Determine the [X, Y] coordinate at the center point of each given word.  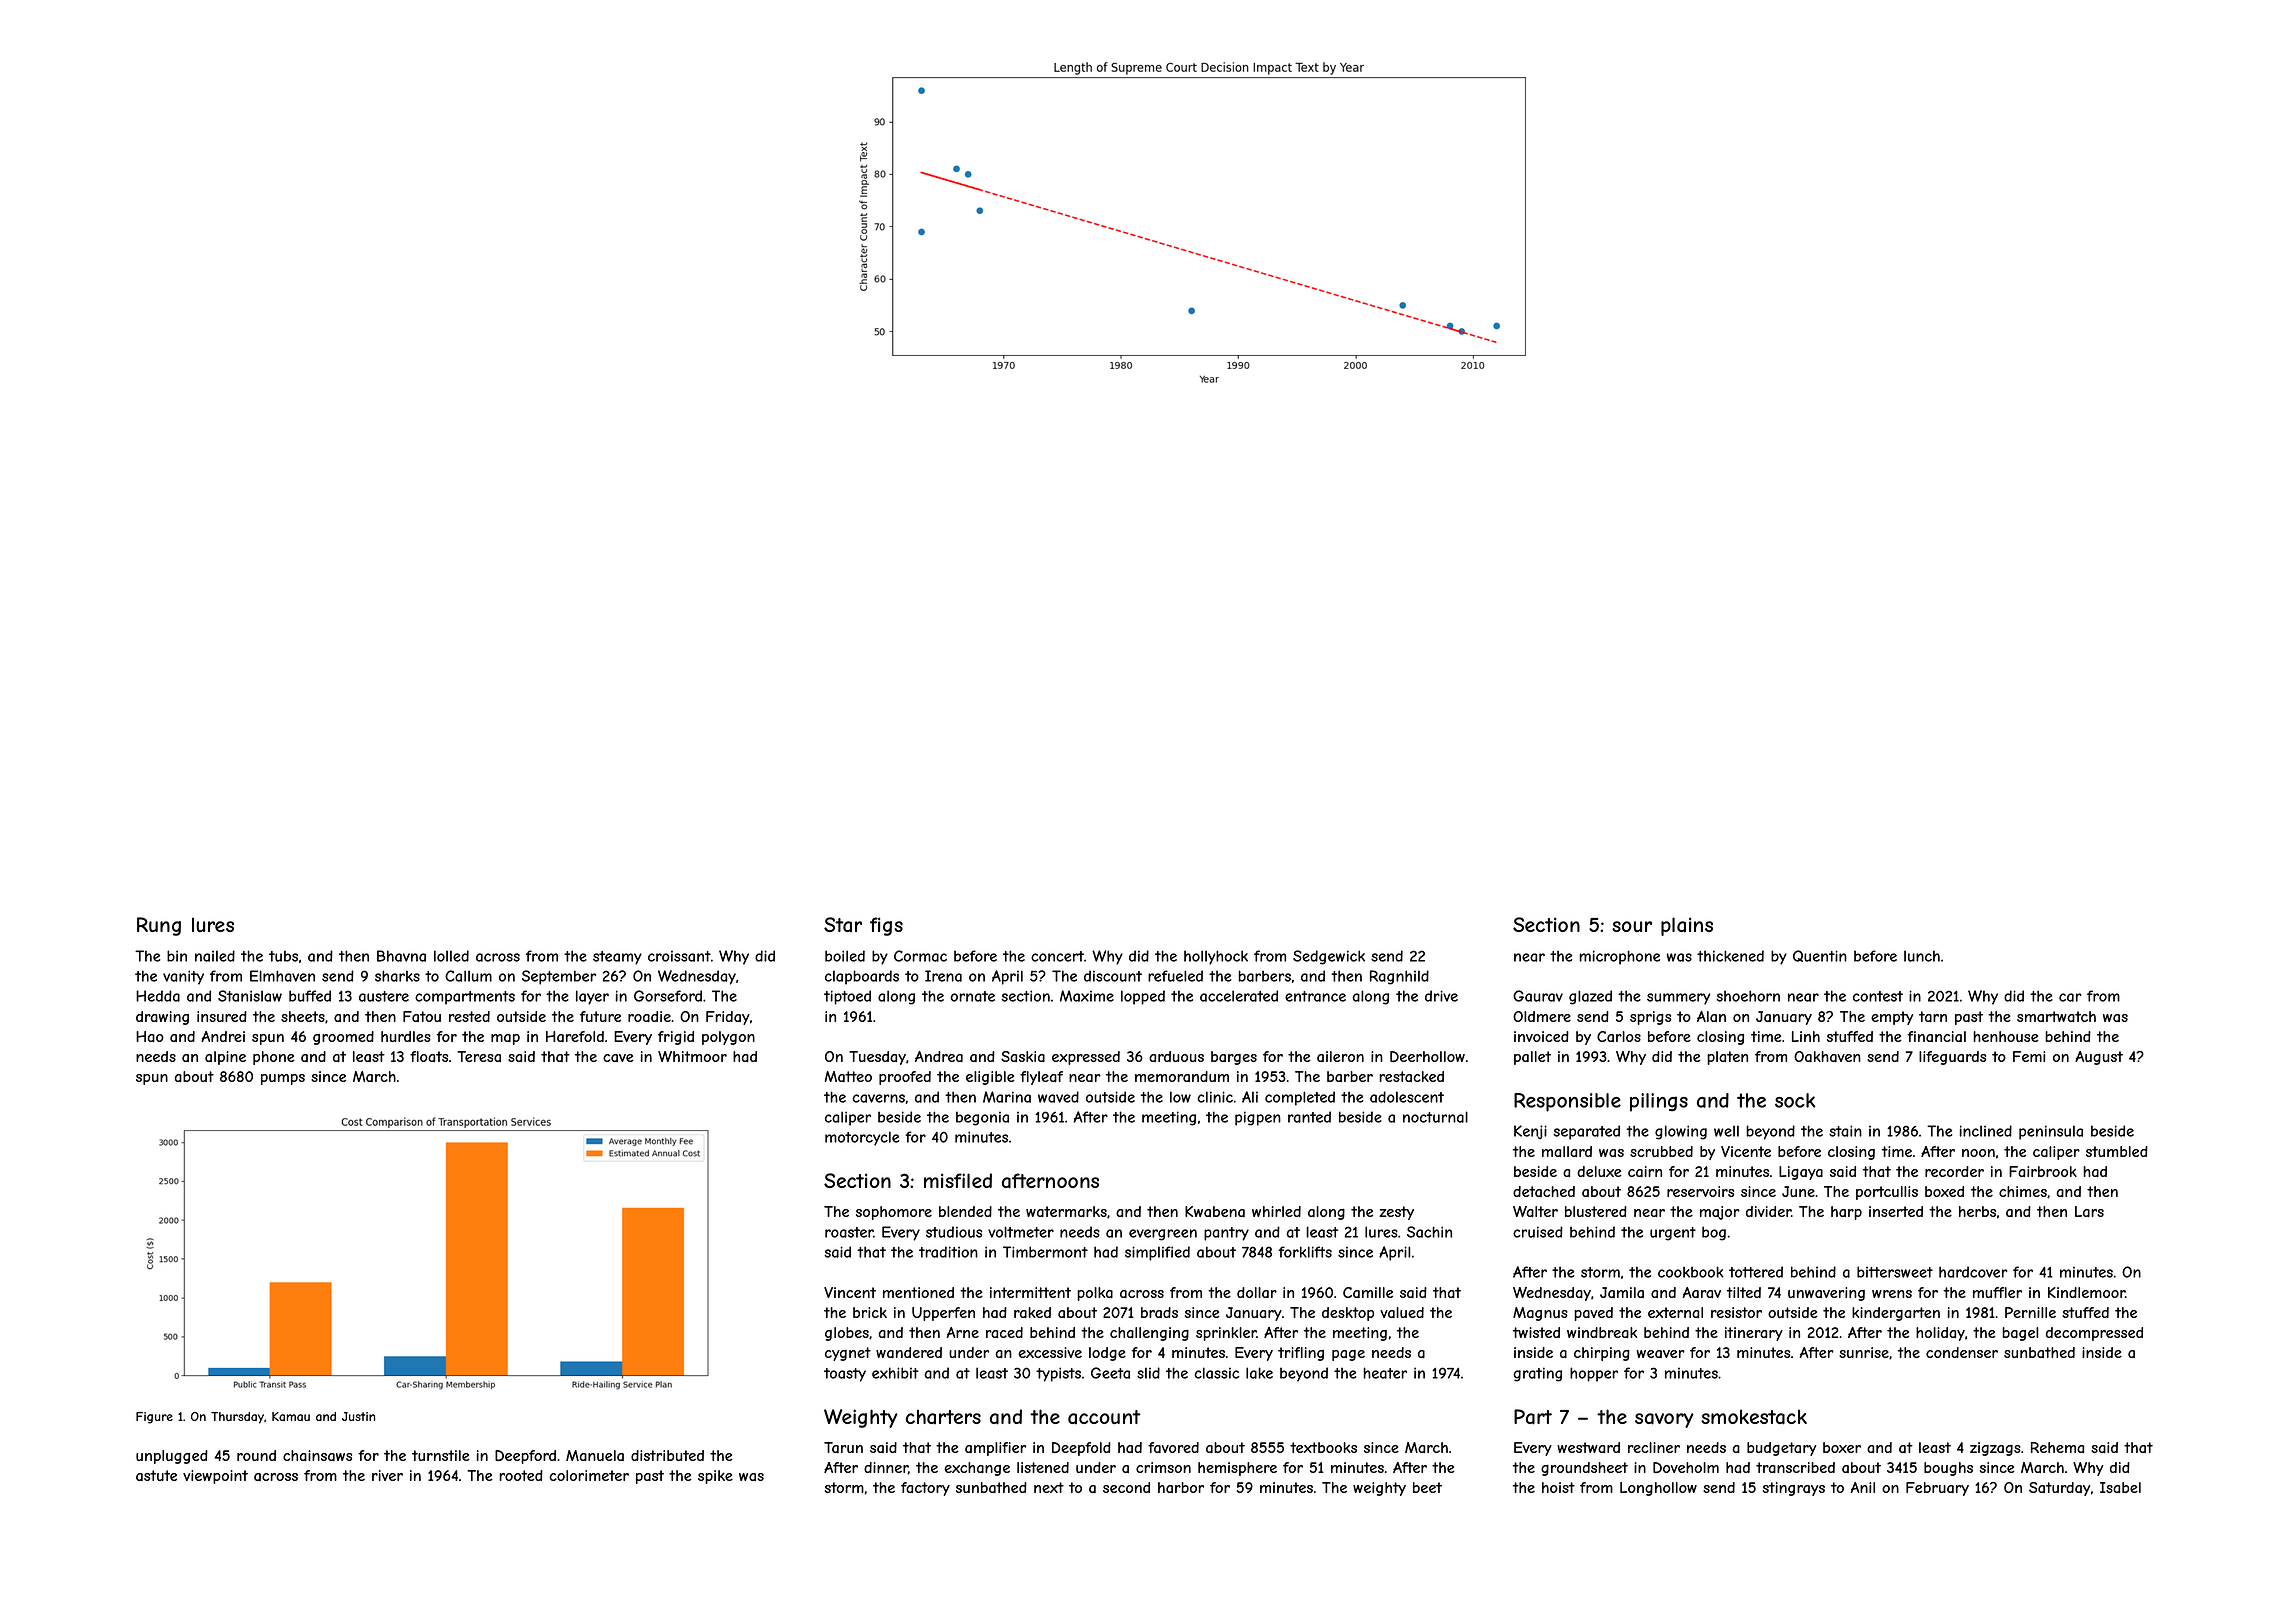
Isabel [2120, 1487]
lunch [1922, 956]
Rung [159, 926]
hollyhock [1216, 957]
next [1049, 1487]
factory [925, 1489]
